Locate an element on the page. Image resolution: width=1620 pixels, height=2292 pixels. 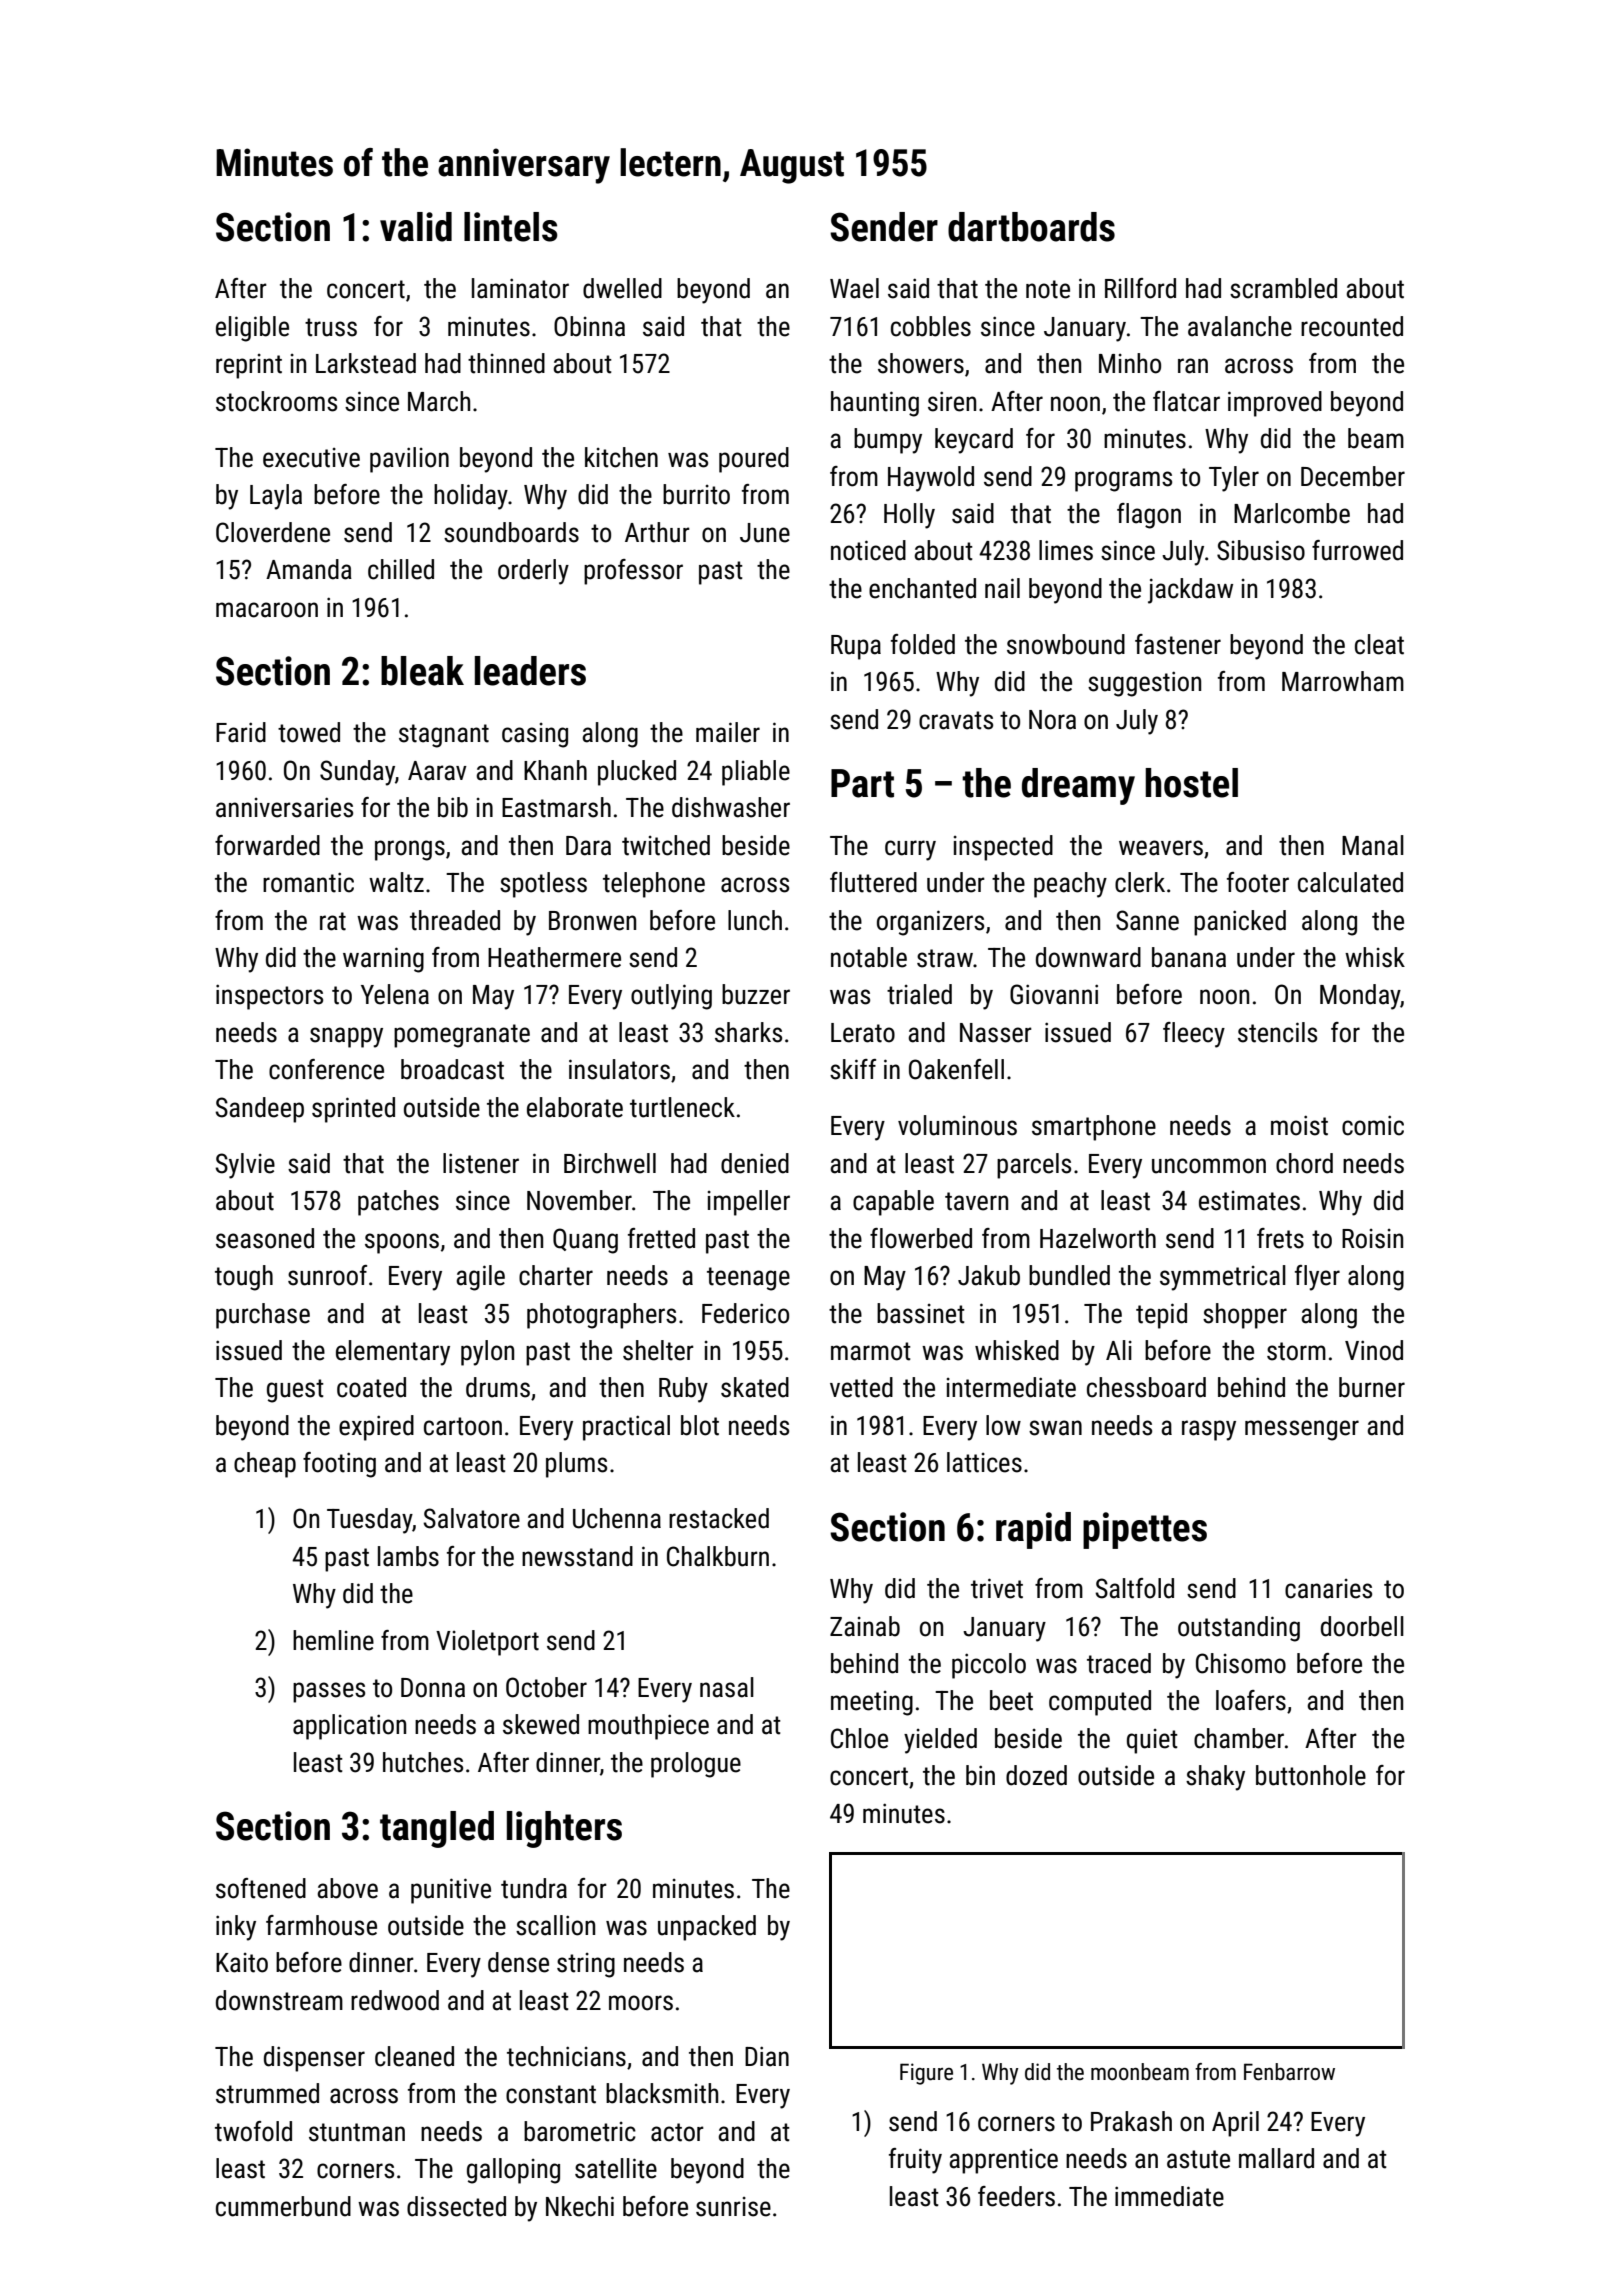
unpacked is located at coordinates (707, 1928).
